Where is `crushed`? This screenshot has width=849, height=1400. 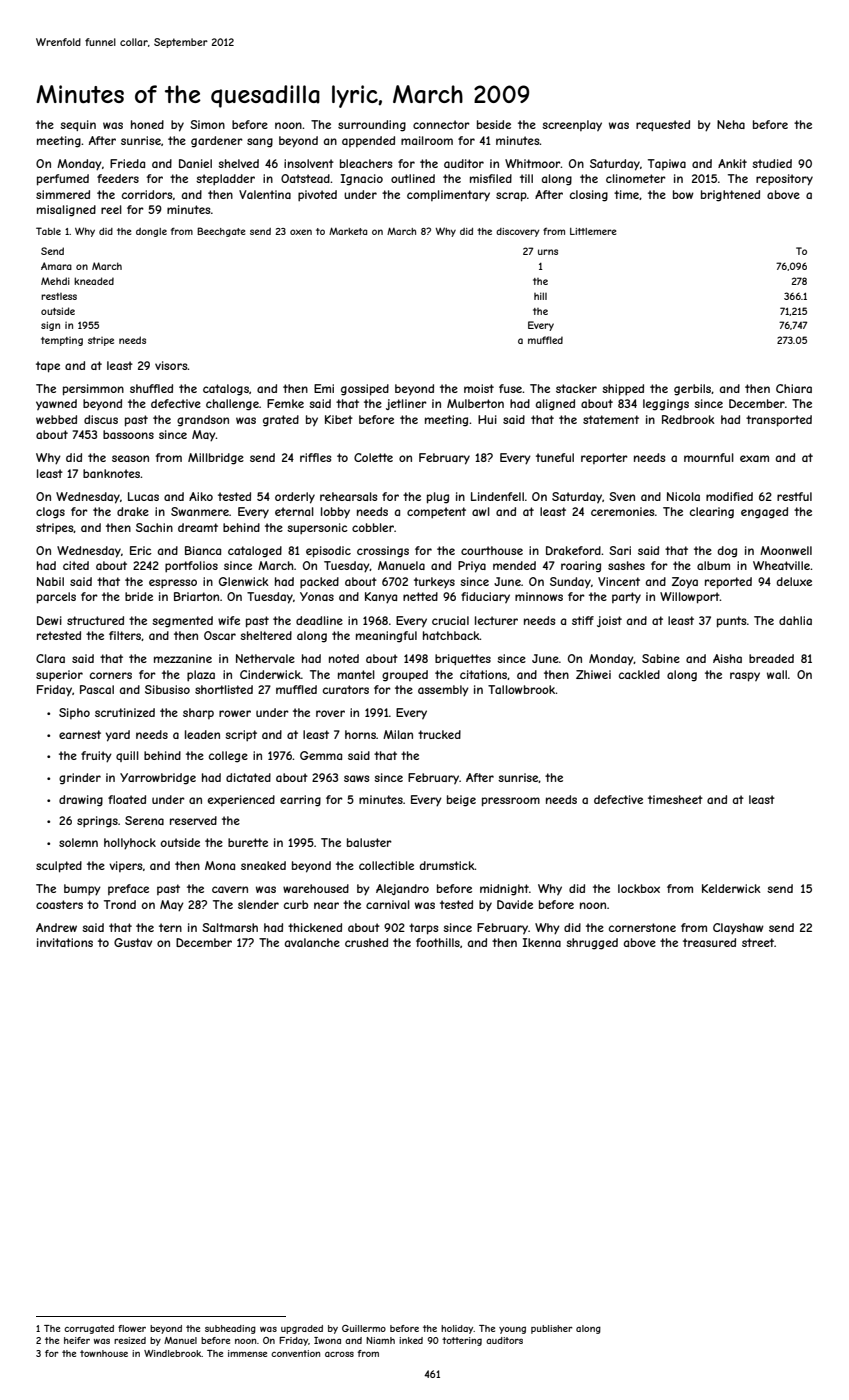 crushed is located at coordinates (366, 942).
